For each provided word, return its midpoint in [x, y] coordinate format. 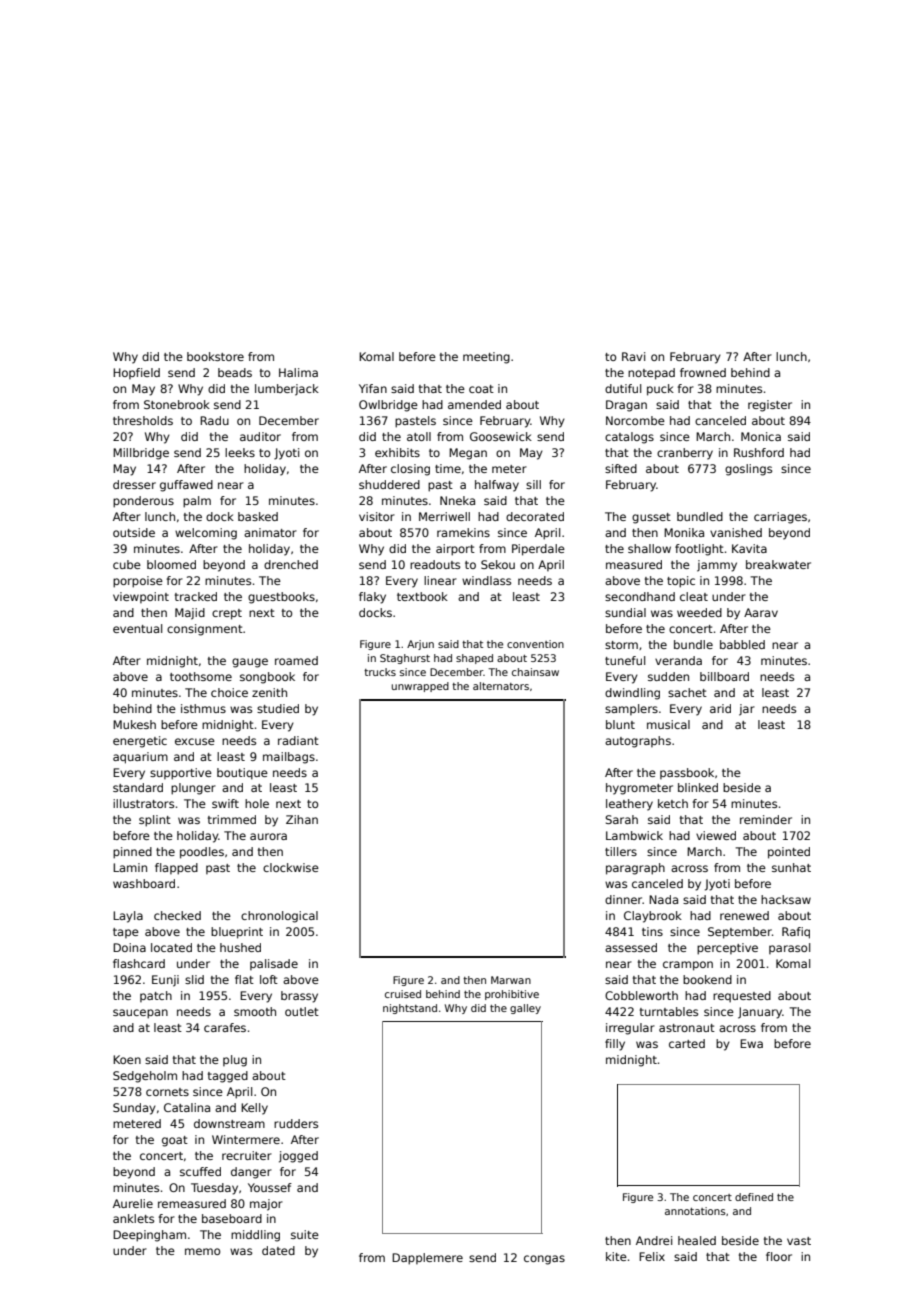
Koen [127, 1059]
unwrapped [420, 687]
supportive [181, 774]
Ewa [751, 1043]
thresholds [143, 420]
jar [747, 710]
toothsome [201, 676]
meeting [486, 358]
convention [535, 644]
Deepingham [149, 1236]
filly [615, 1045]
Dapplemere [427, 1259]
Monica [761, 436]
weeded [699, 612]
